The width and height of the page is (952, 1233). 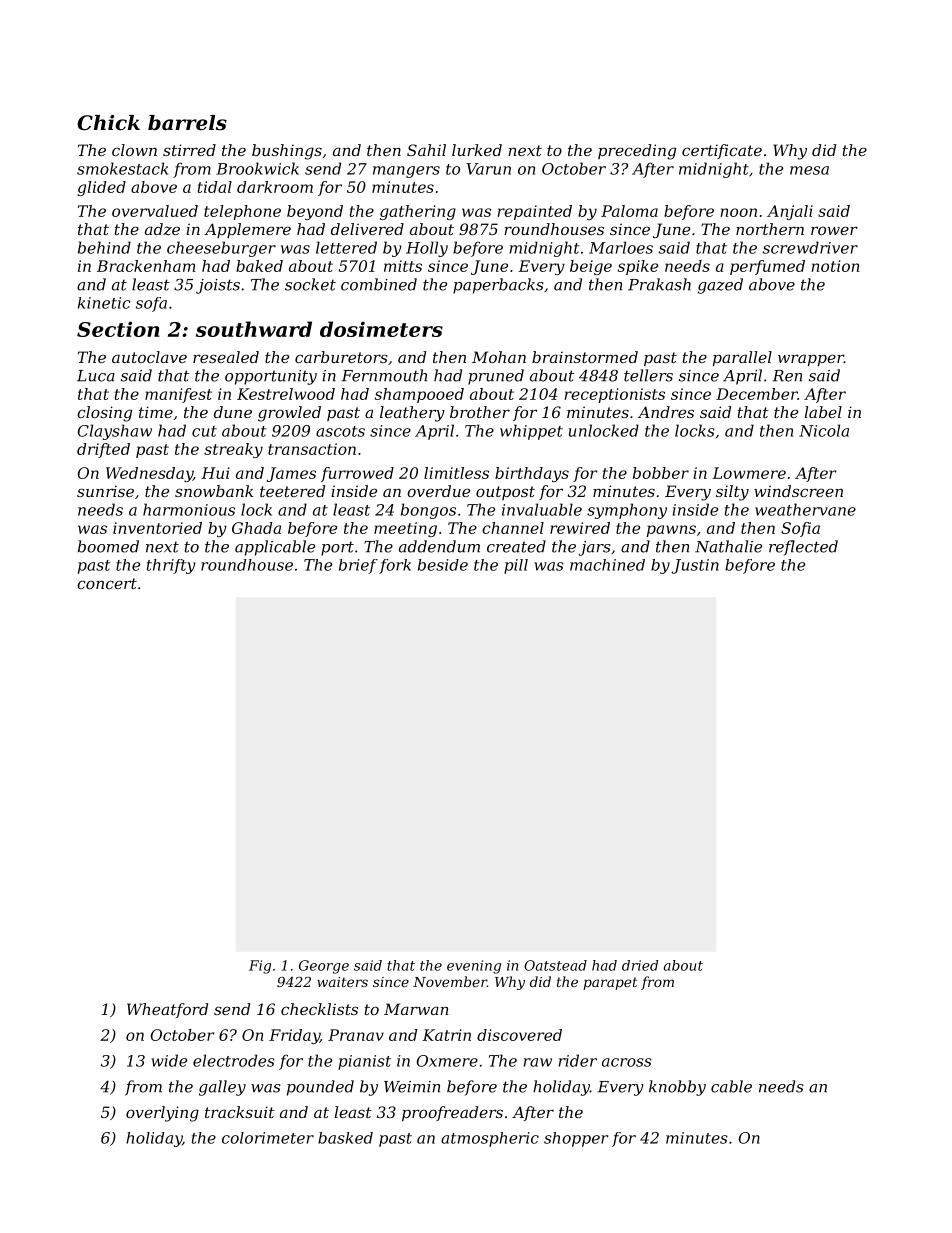 What do you see at coordinates (695, 566) in the page?
I see `Justin` at bounding box center [695, 566].
